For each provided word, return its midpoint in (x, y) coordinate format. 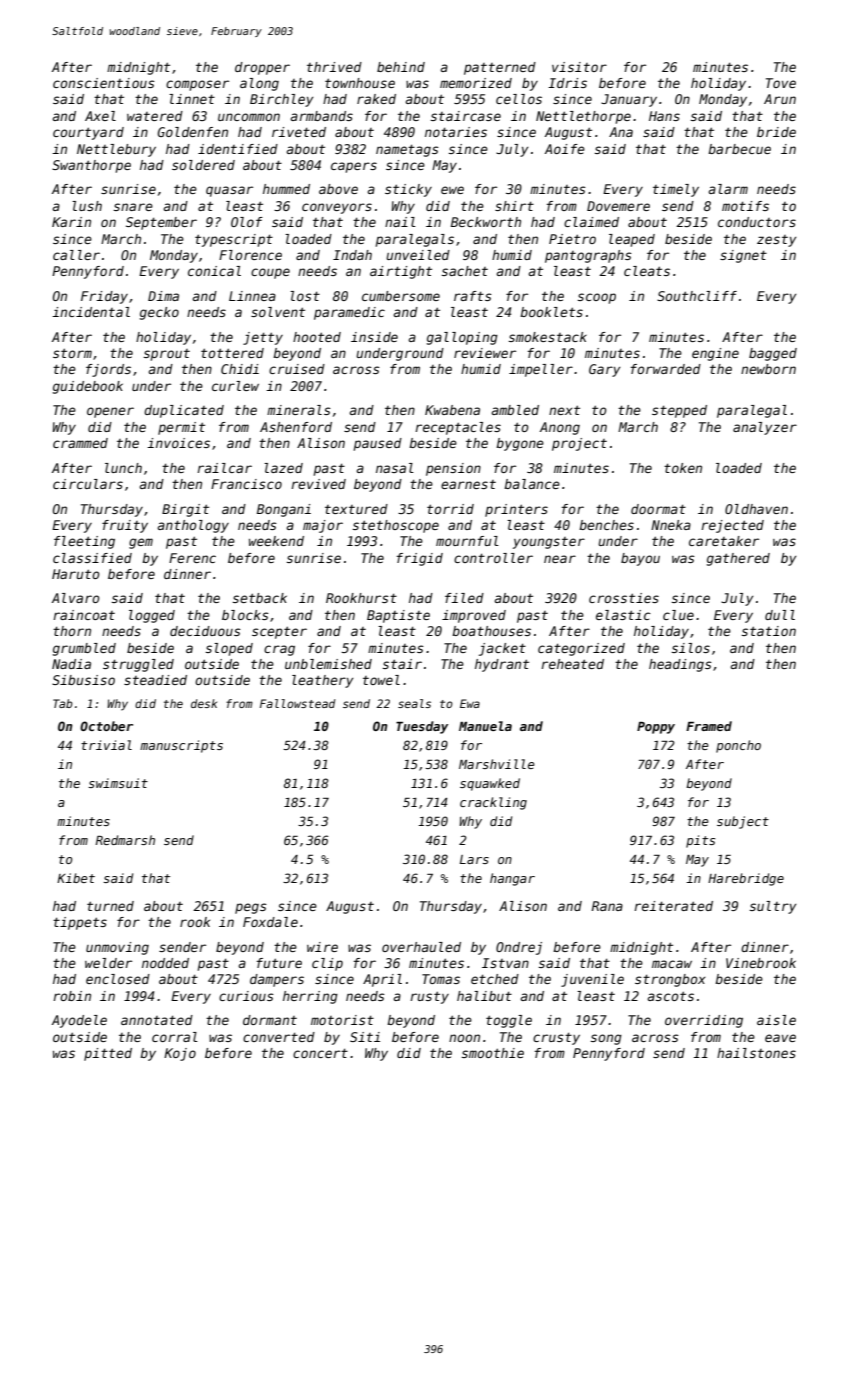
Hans (664, 116)
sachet (465, 271)
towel (381, 680)
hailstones (756, 1053)
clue (678, 615)
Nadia (71, 664)
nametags (407, 150)
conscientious (104, 83)
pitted (108, 1054)
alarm (728, 189)
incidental (91, 312)
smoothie (493, 1053)
